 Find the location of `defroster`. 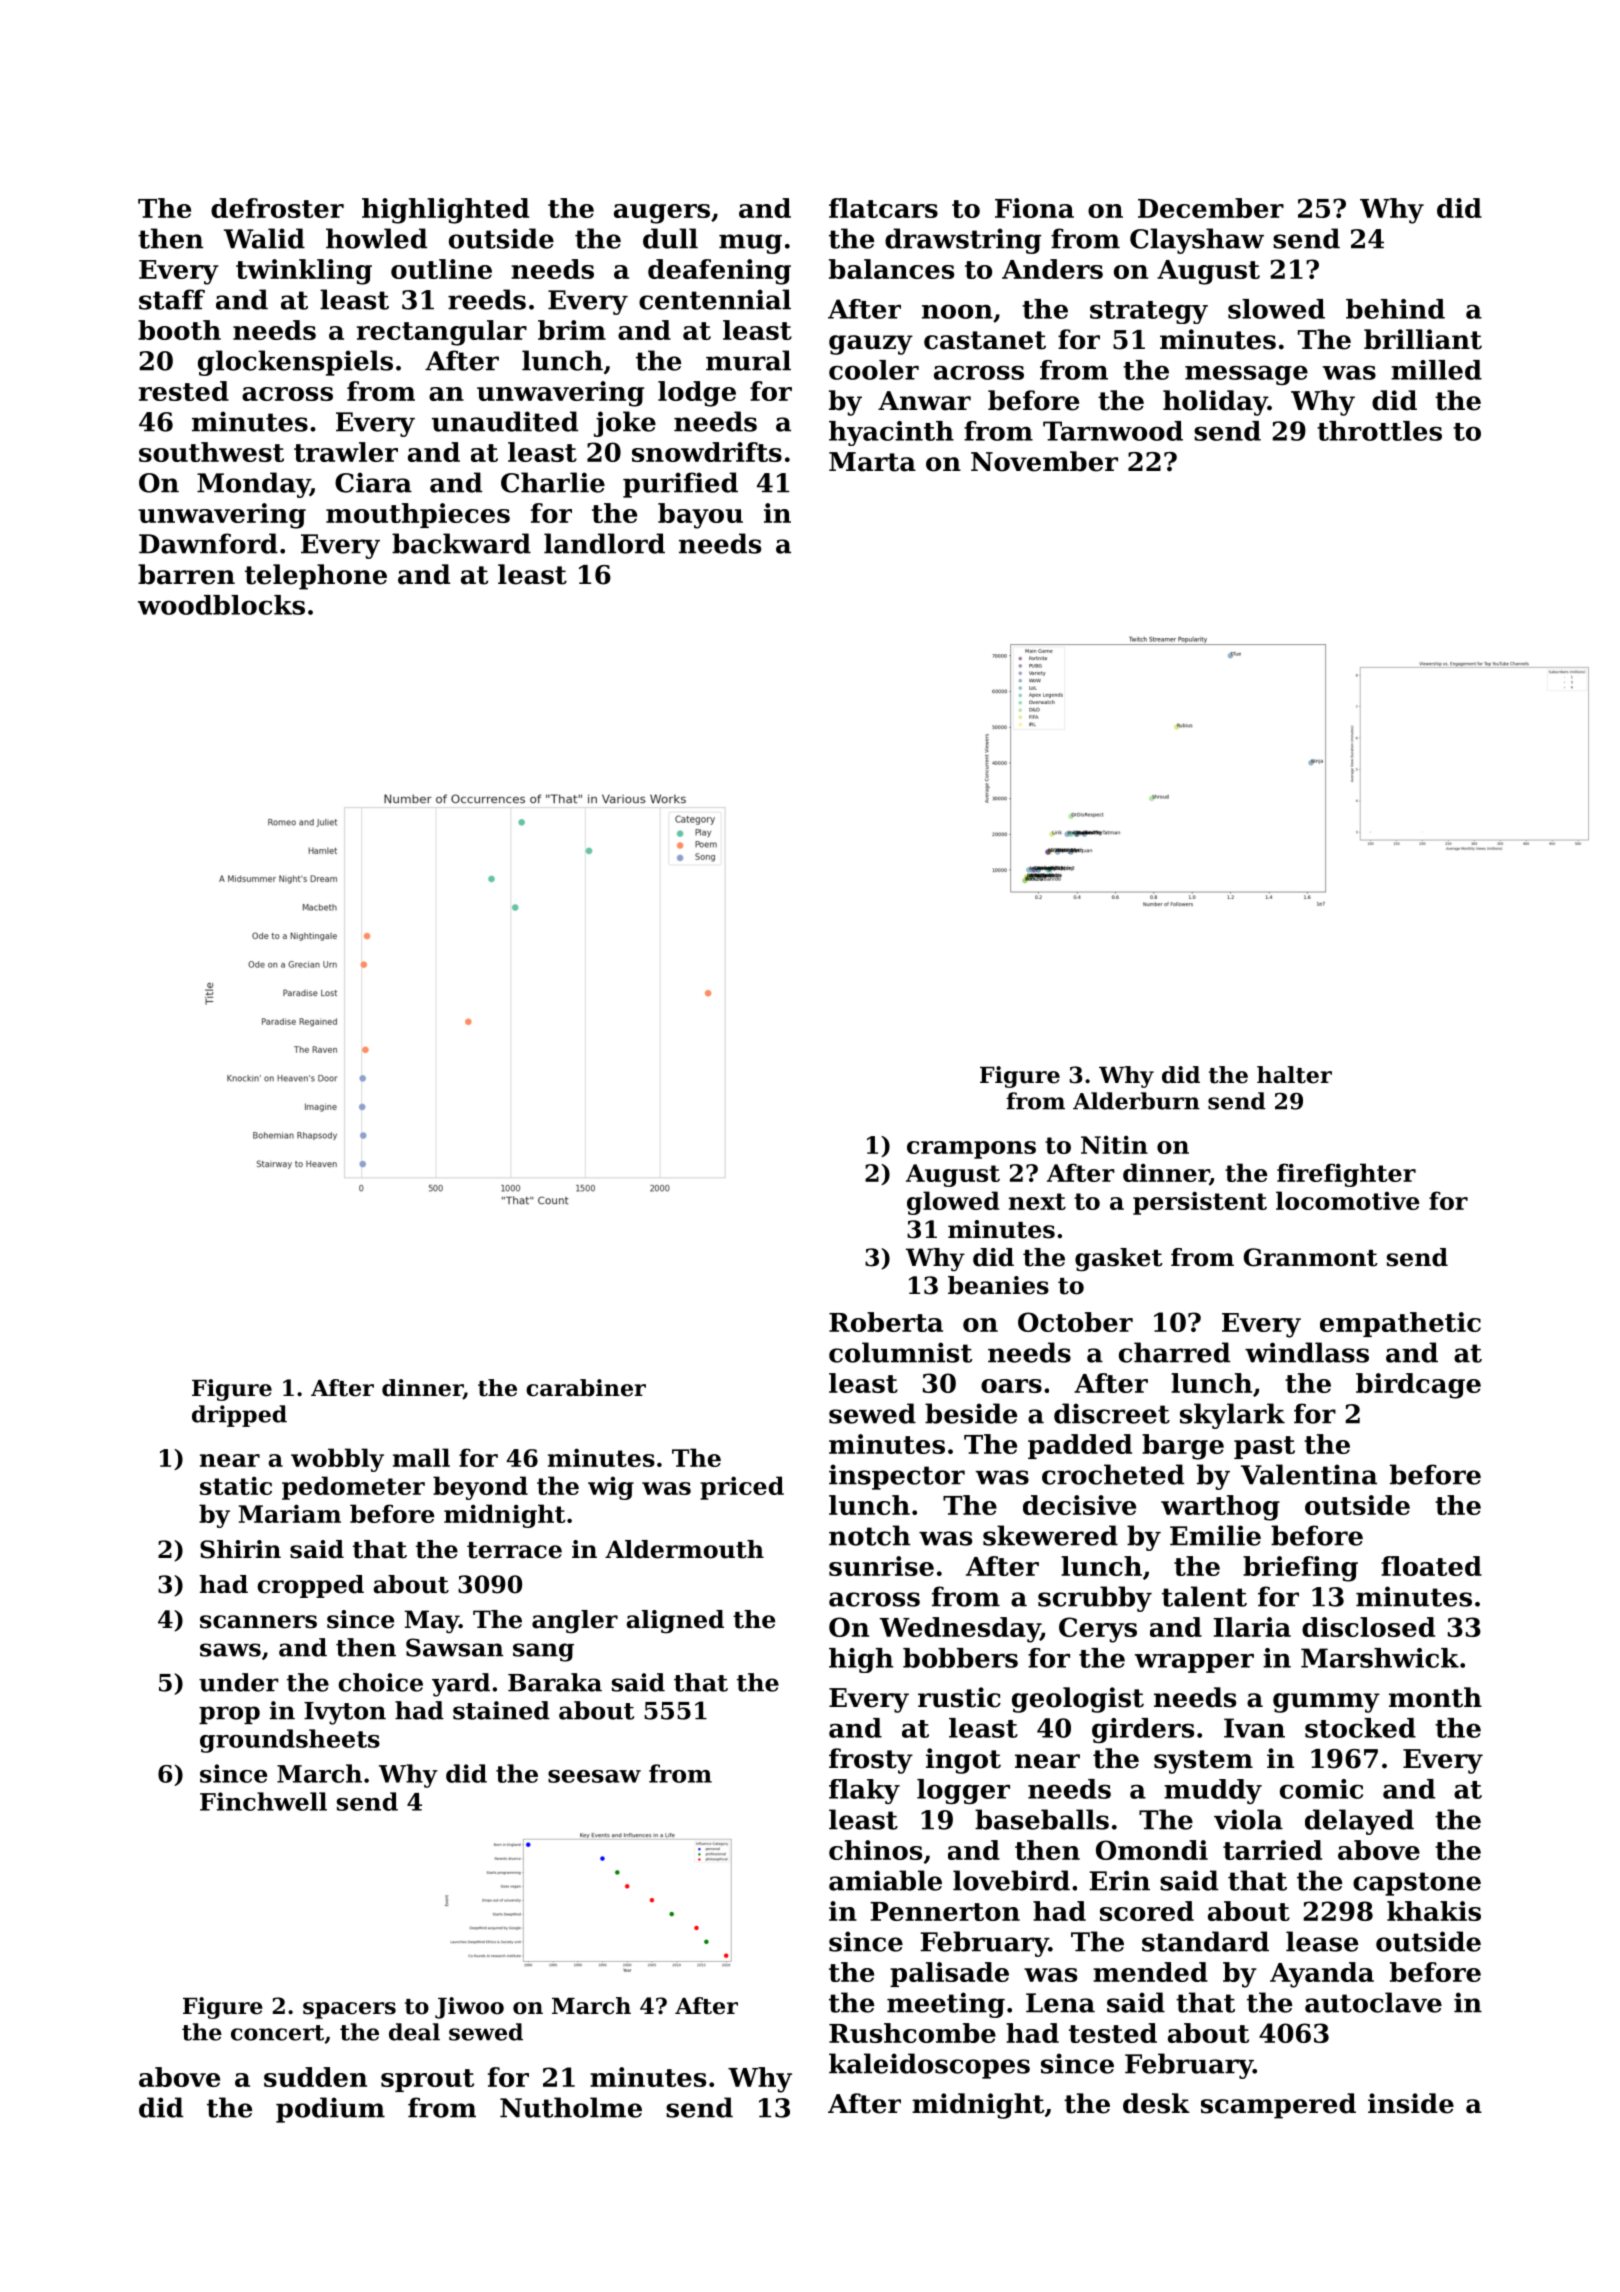

defroster is located at coordinates (277, 208).
